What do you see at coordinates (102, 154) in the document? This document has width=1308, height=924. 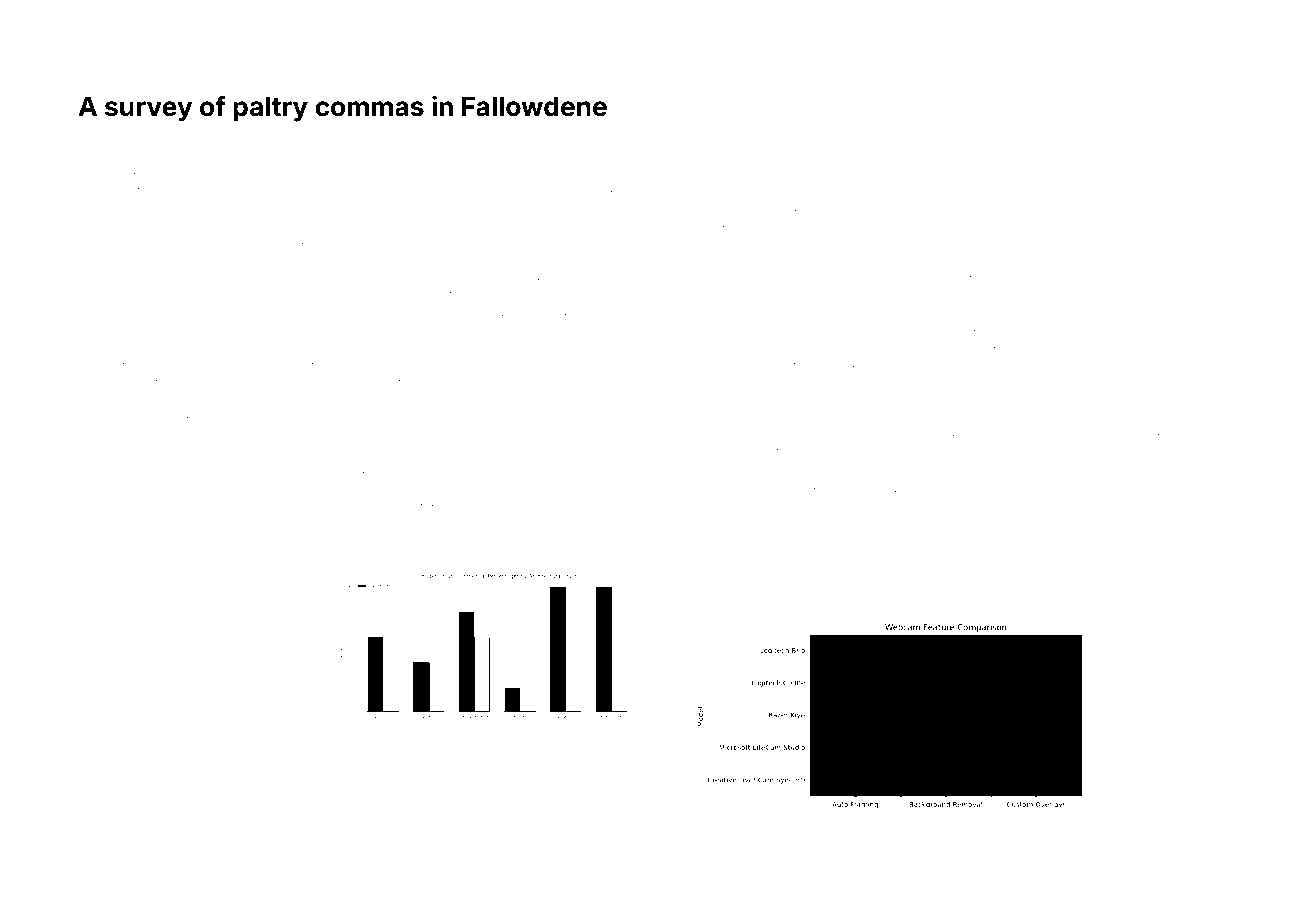 I see `Thomas` at bounding box center [102, 154].
